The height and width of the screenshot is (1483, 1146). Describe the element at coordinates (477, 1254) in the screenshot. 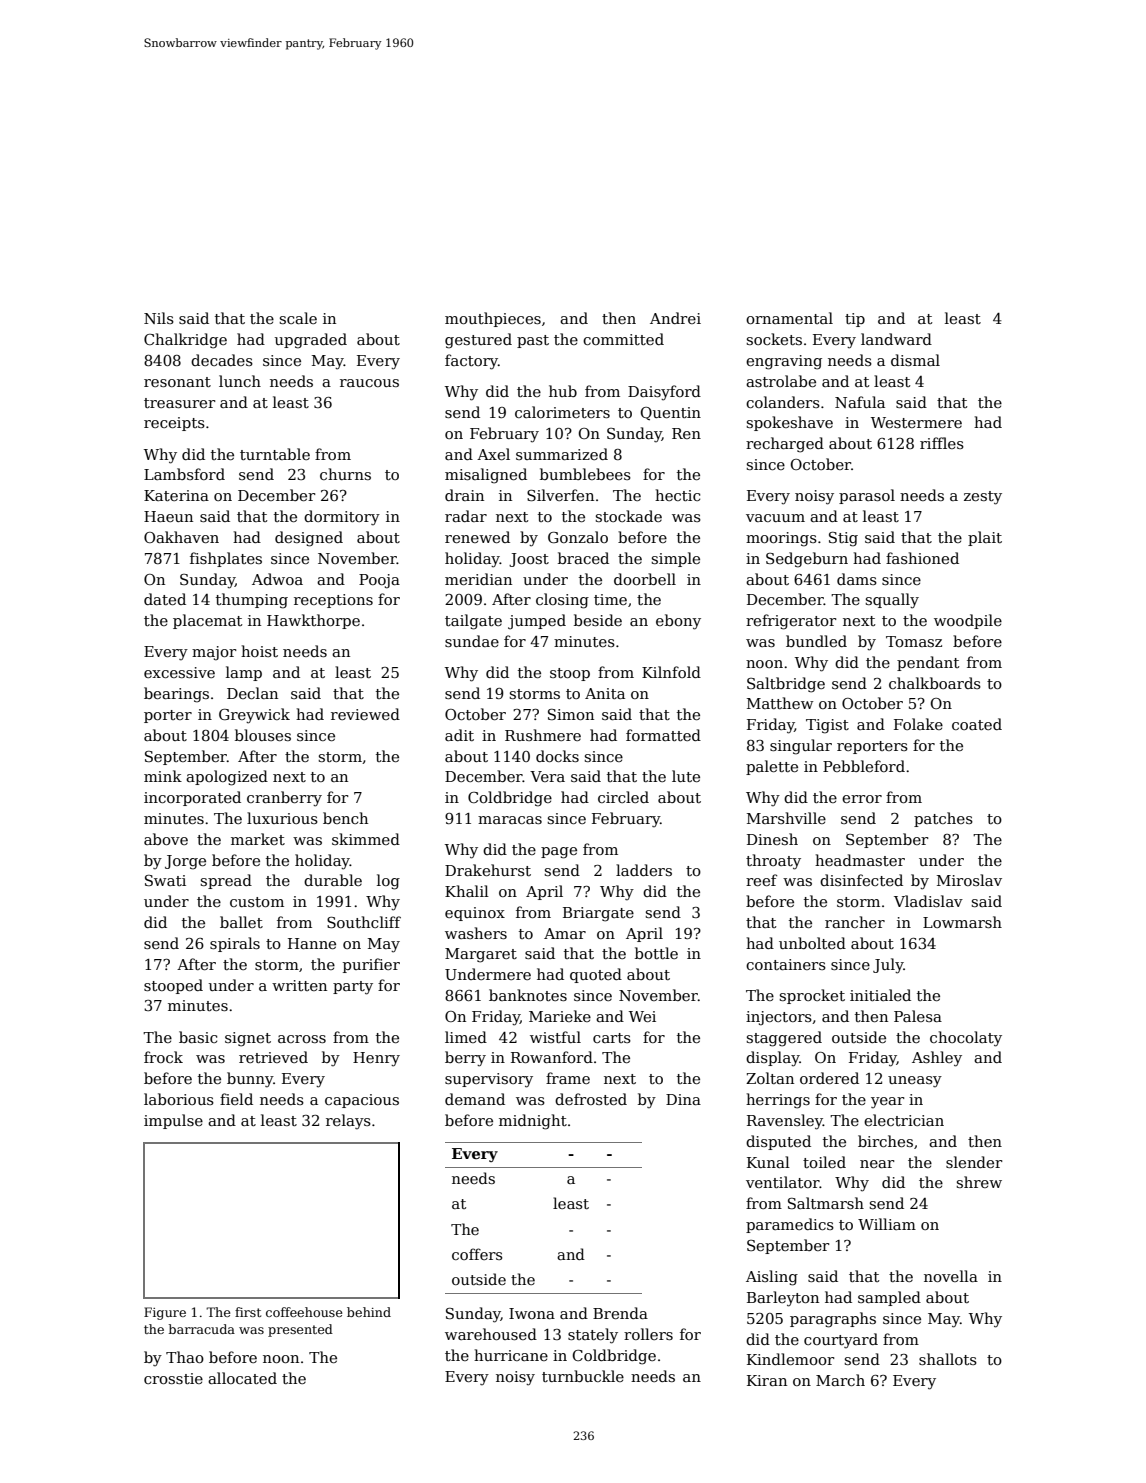

I see `coffers` at that location.
